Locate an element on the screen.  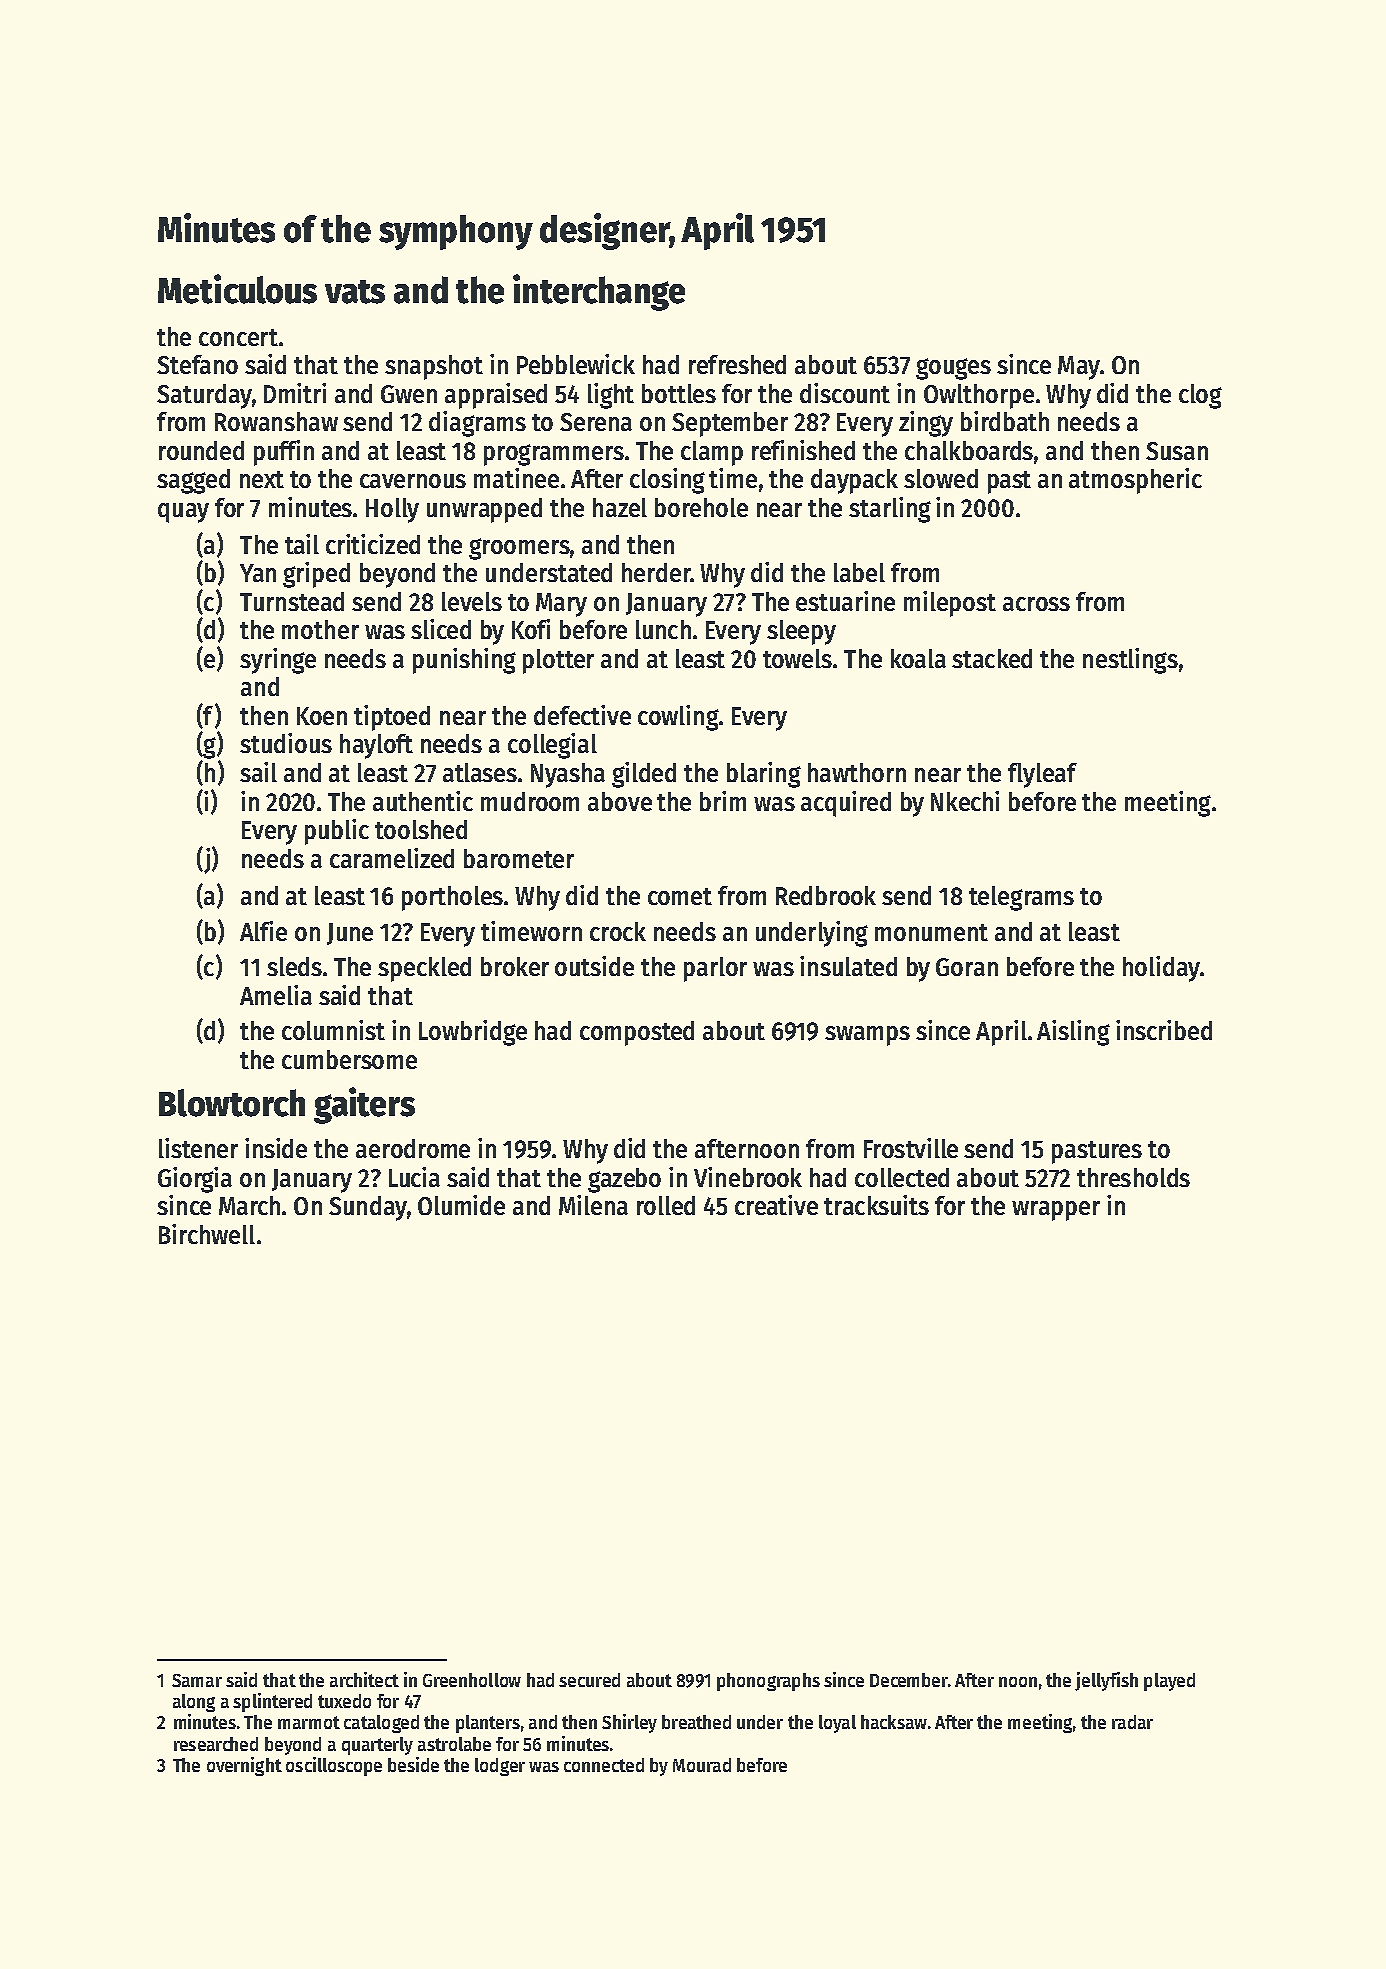
May is located at coordinates (1079, 368).
